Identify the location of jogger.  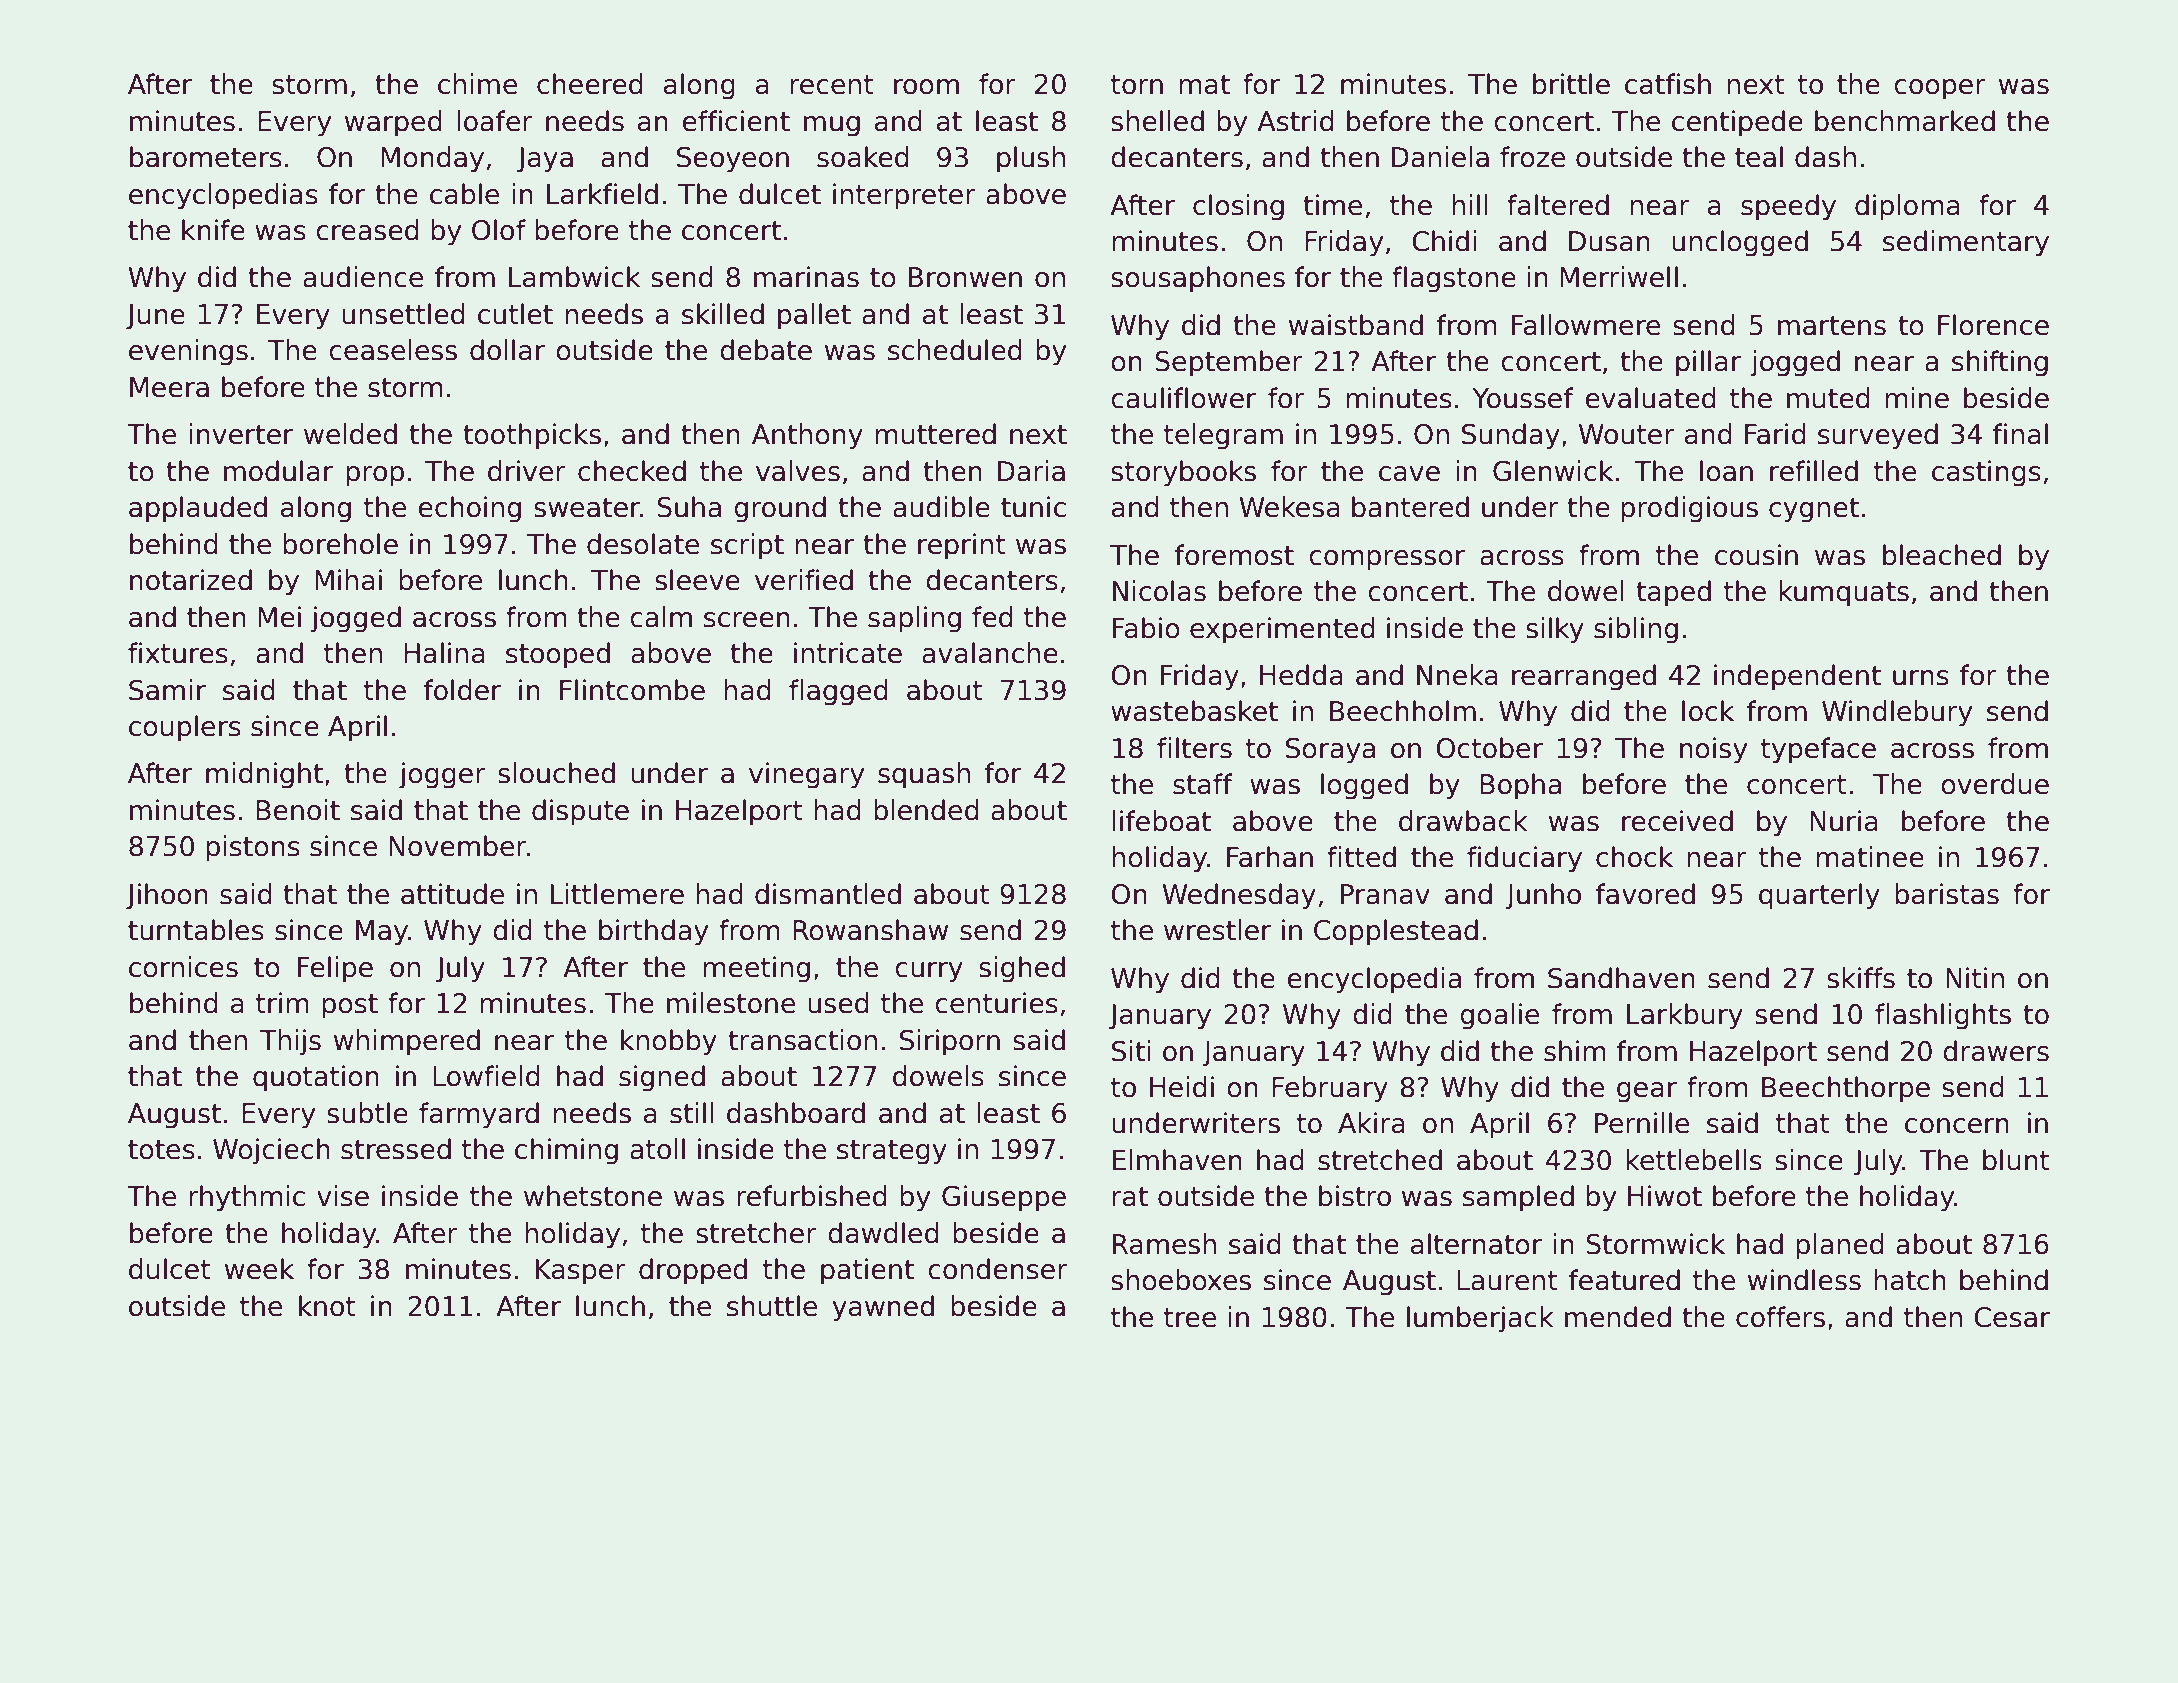
(442, 775).
